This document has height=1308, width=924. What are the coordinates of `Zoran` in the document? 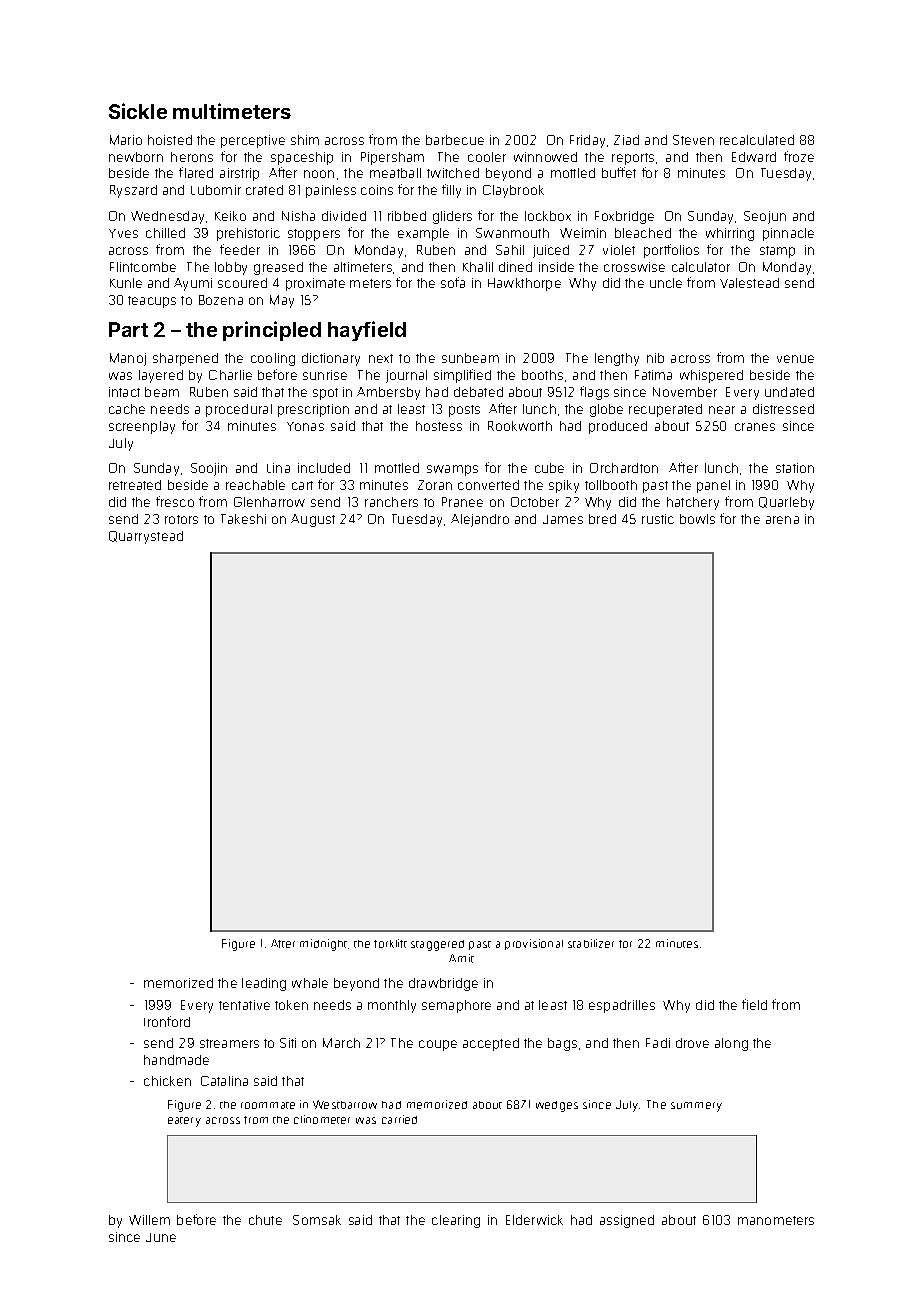 It's located at (435, 485).
